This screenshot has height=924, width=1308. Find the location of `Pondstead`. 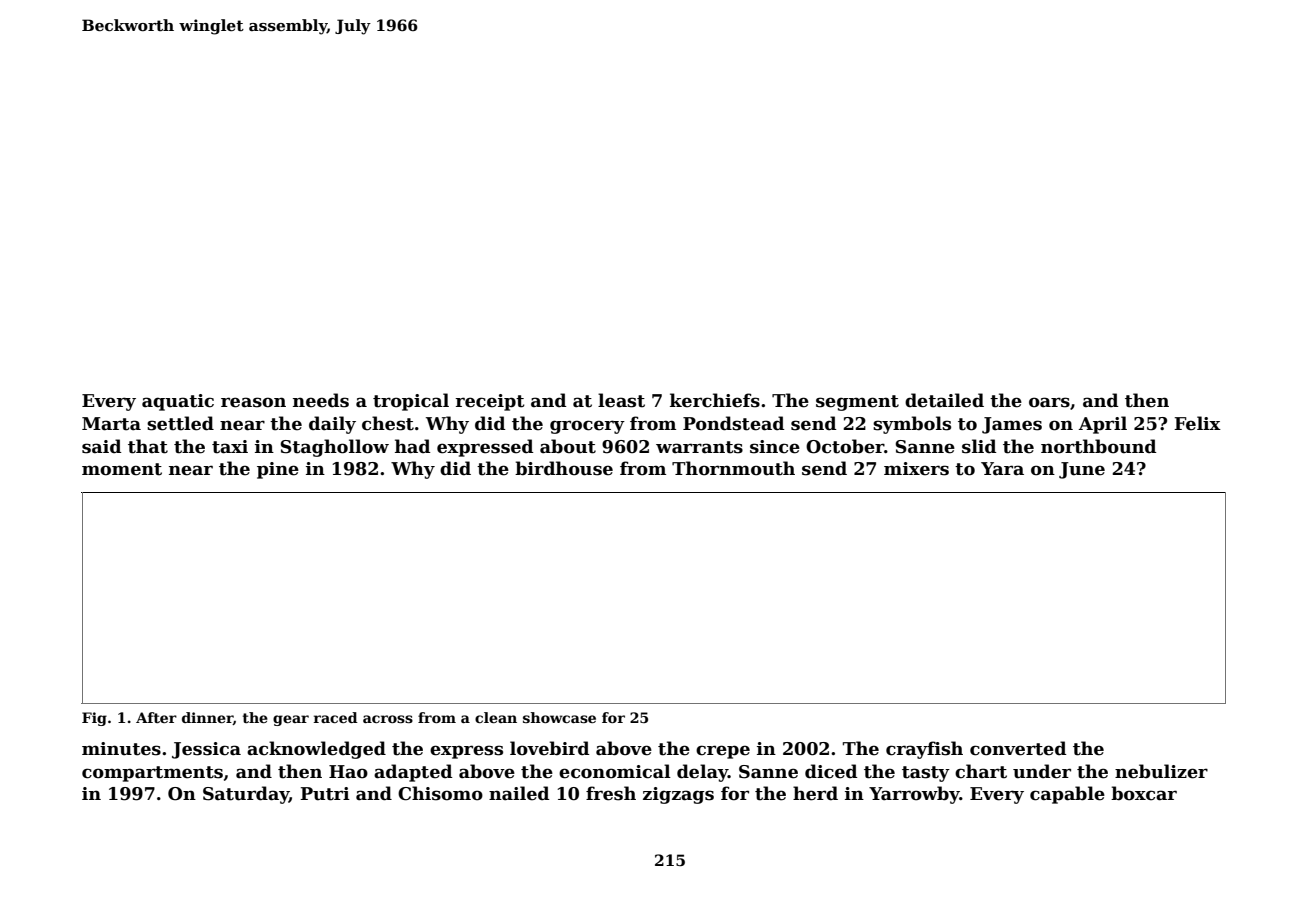

Pondstead is located at coordinates (733, 423).
